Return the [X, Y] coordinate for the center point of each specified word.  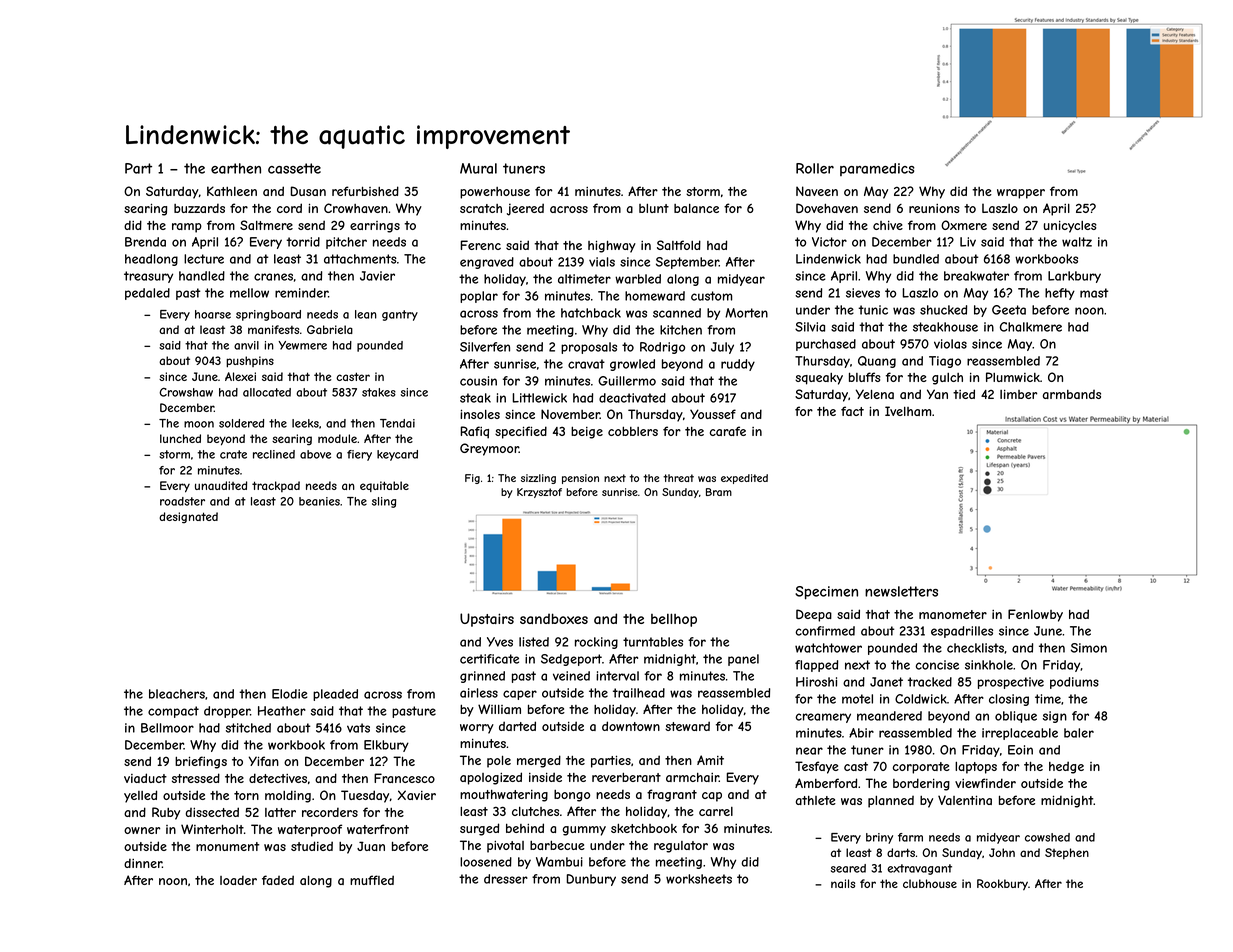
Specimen [826, 593]
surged [479, 829]
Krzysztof [539, 493]
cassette [294, 168]
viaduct [145, 778]
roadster [182, 501]
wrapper [1021, 194]
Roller [815, 168]
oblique [1016, 717]
